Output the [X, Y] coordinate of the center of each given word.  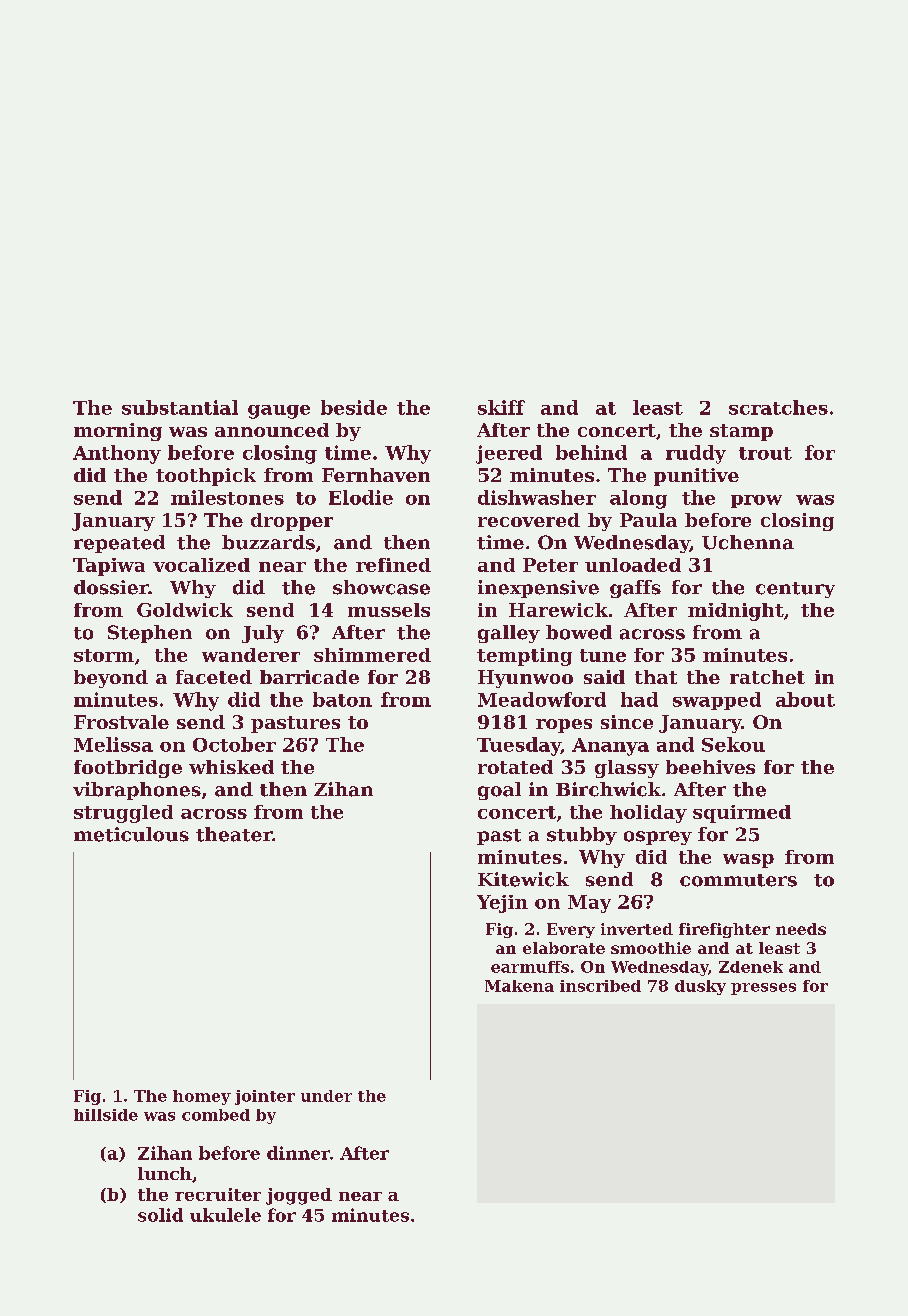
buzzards [268, 542]
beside [354, 407]
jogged [299, 1196]
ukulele [225, 1215]
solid [160, 1215]
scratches [778, 407]
